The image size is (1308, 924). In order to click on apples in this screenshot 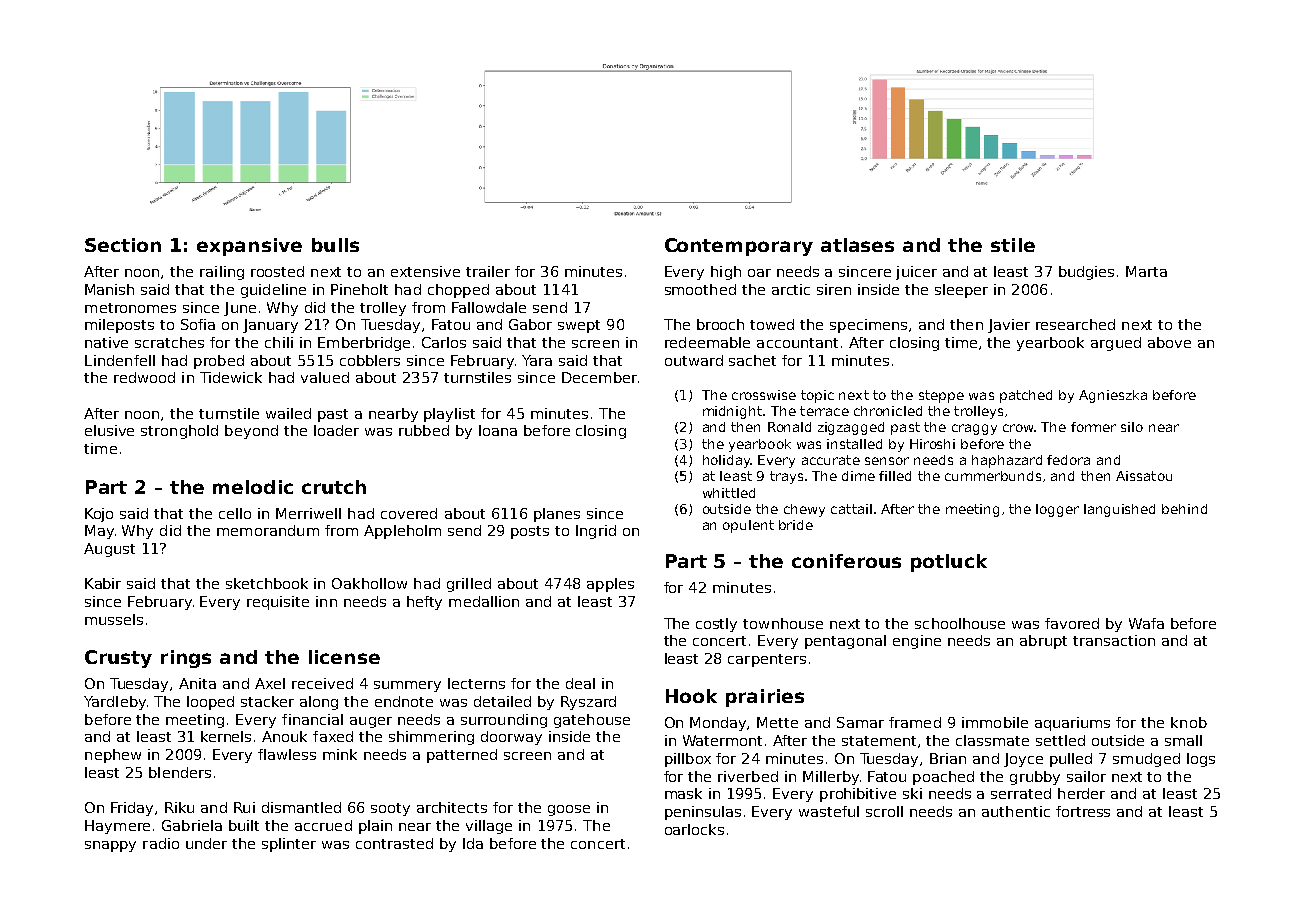, I will do `click(610, 585)`.
